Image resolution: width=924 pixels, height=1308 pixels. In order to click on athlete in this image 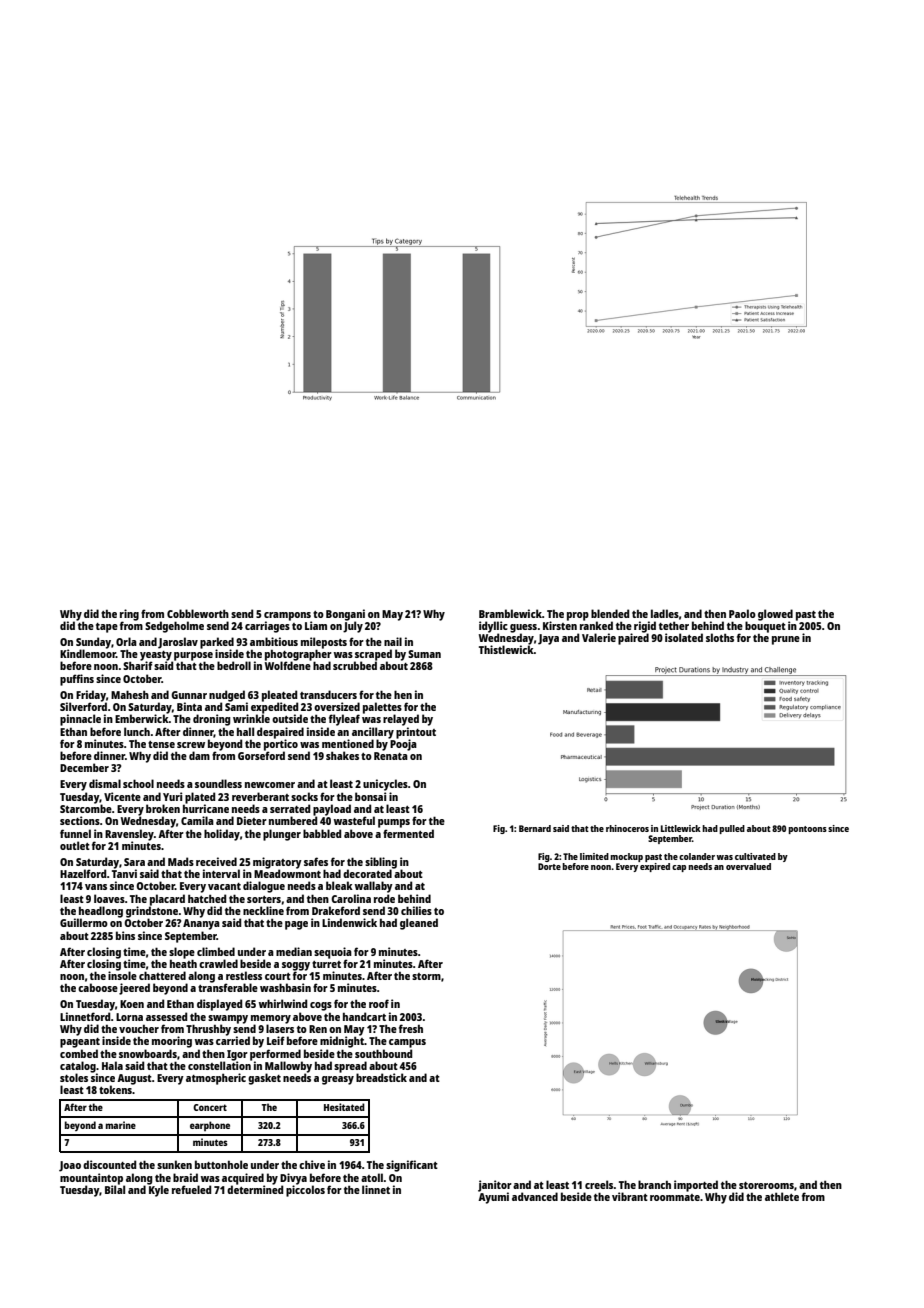, I will do `click(782, 1196)`.
